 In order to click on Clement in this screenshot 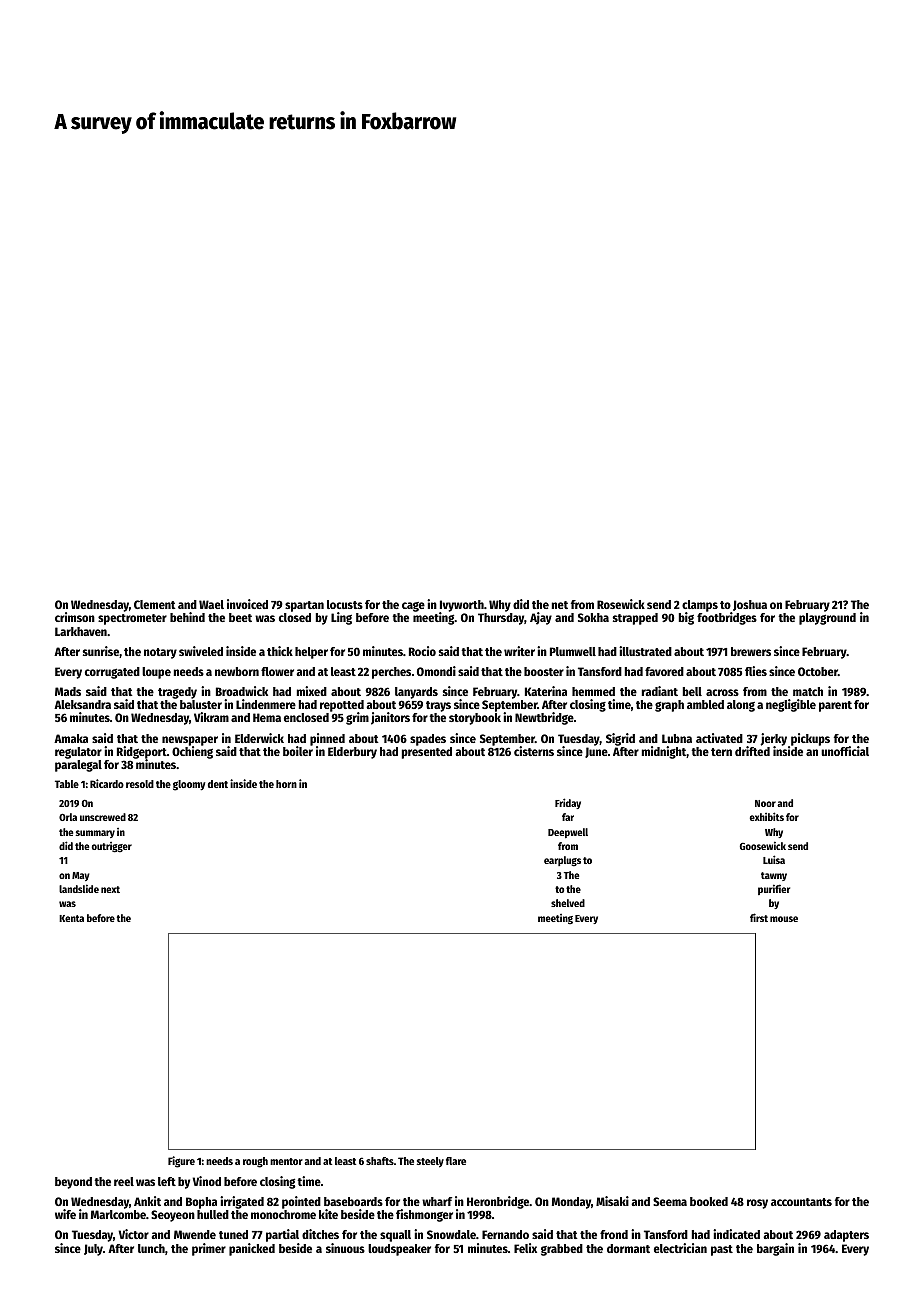, I will do `click(155, 604)`.
